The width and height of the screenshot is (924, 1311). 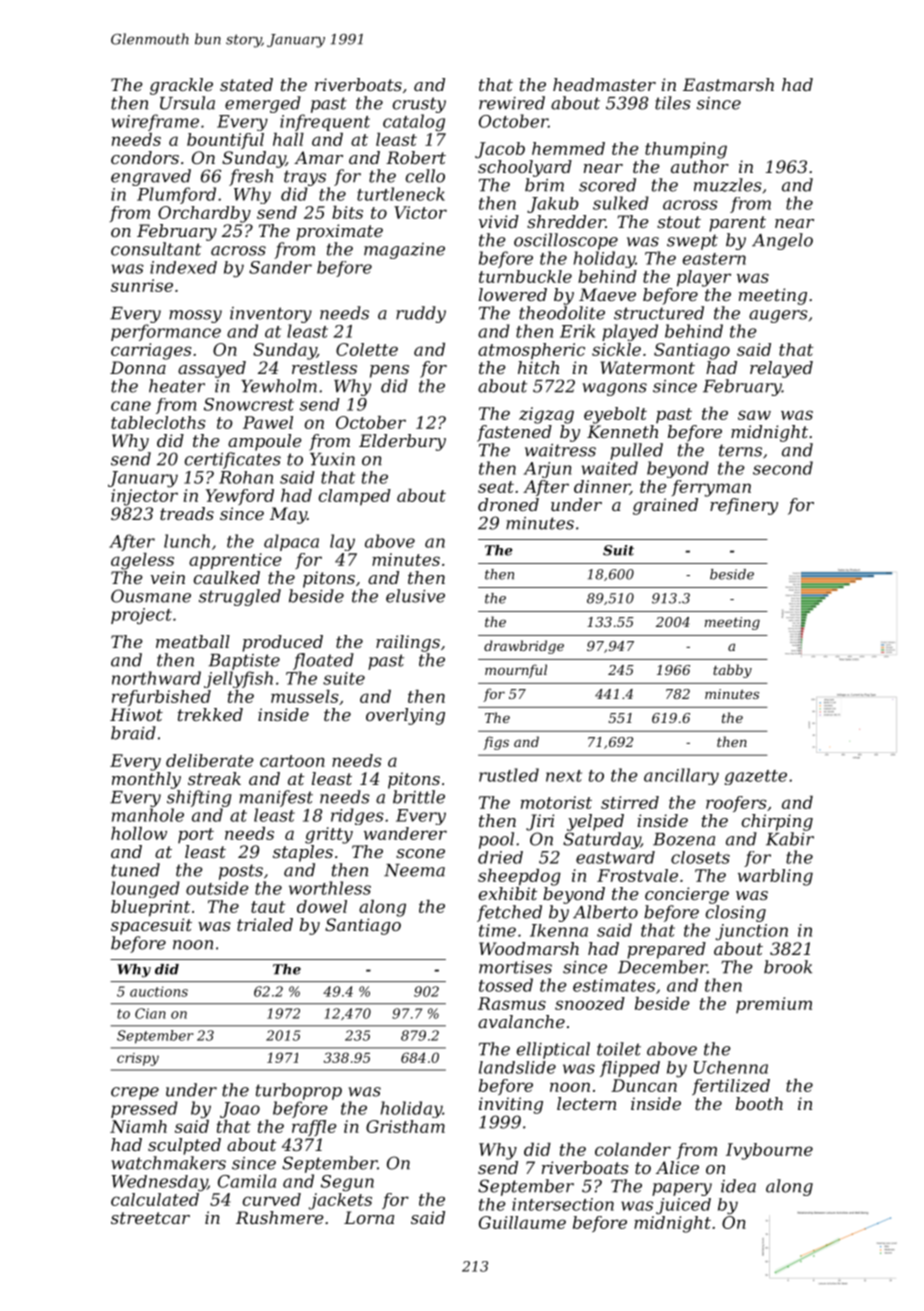 I want to click on terns, so click(x=740, y=450).
